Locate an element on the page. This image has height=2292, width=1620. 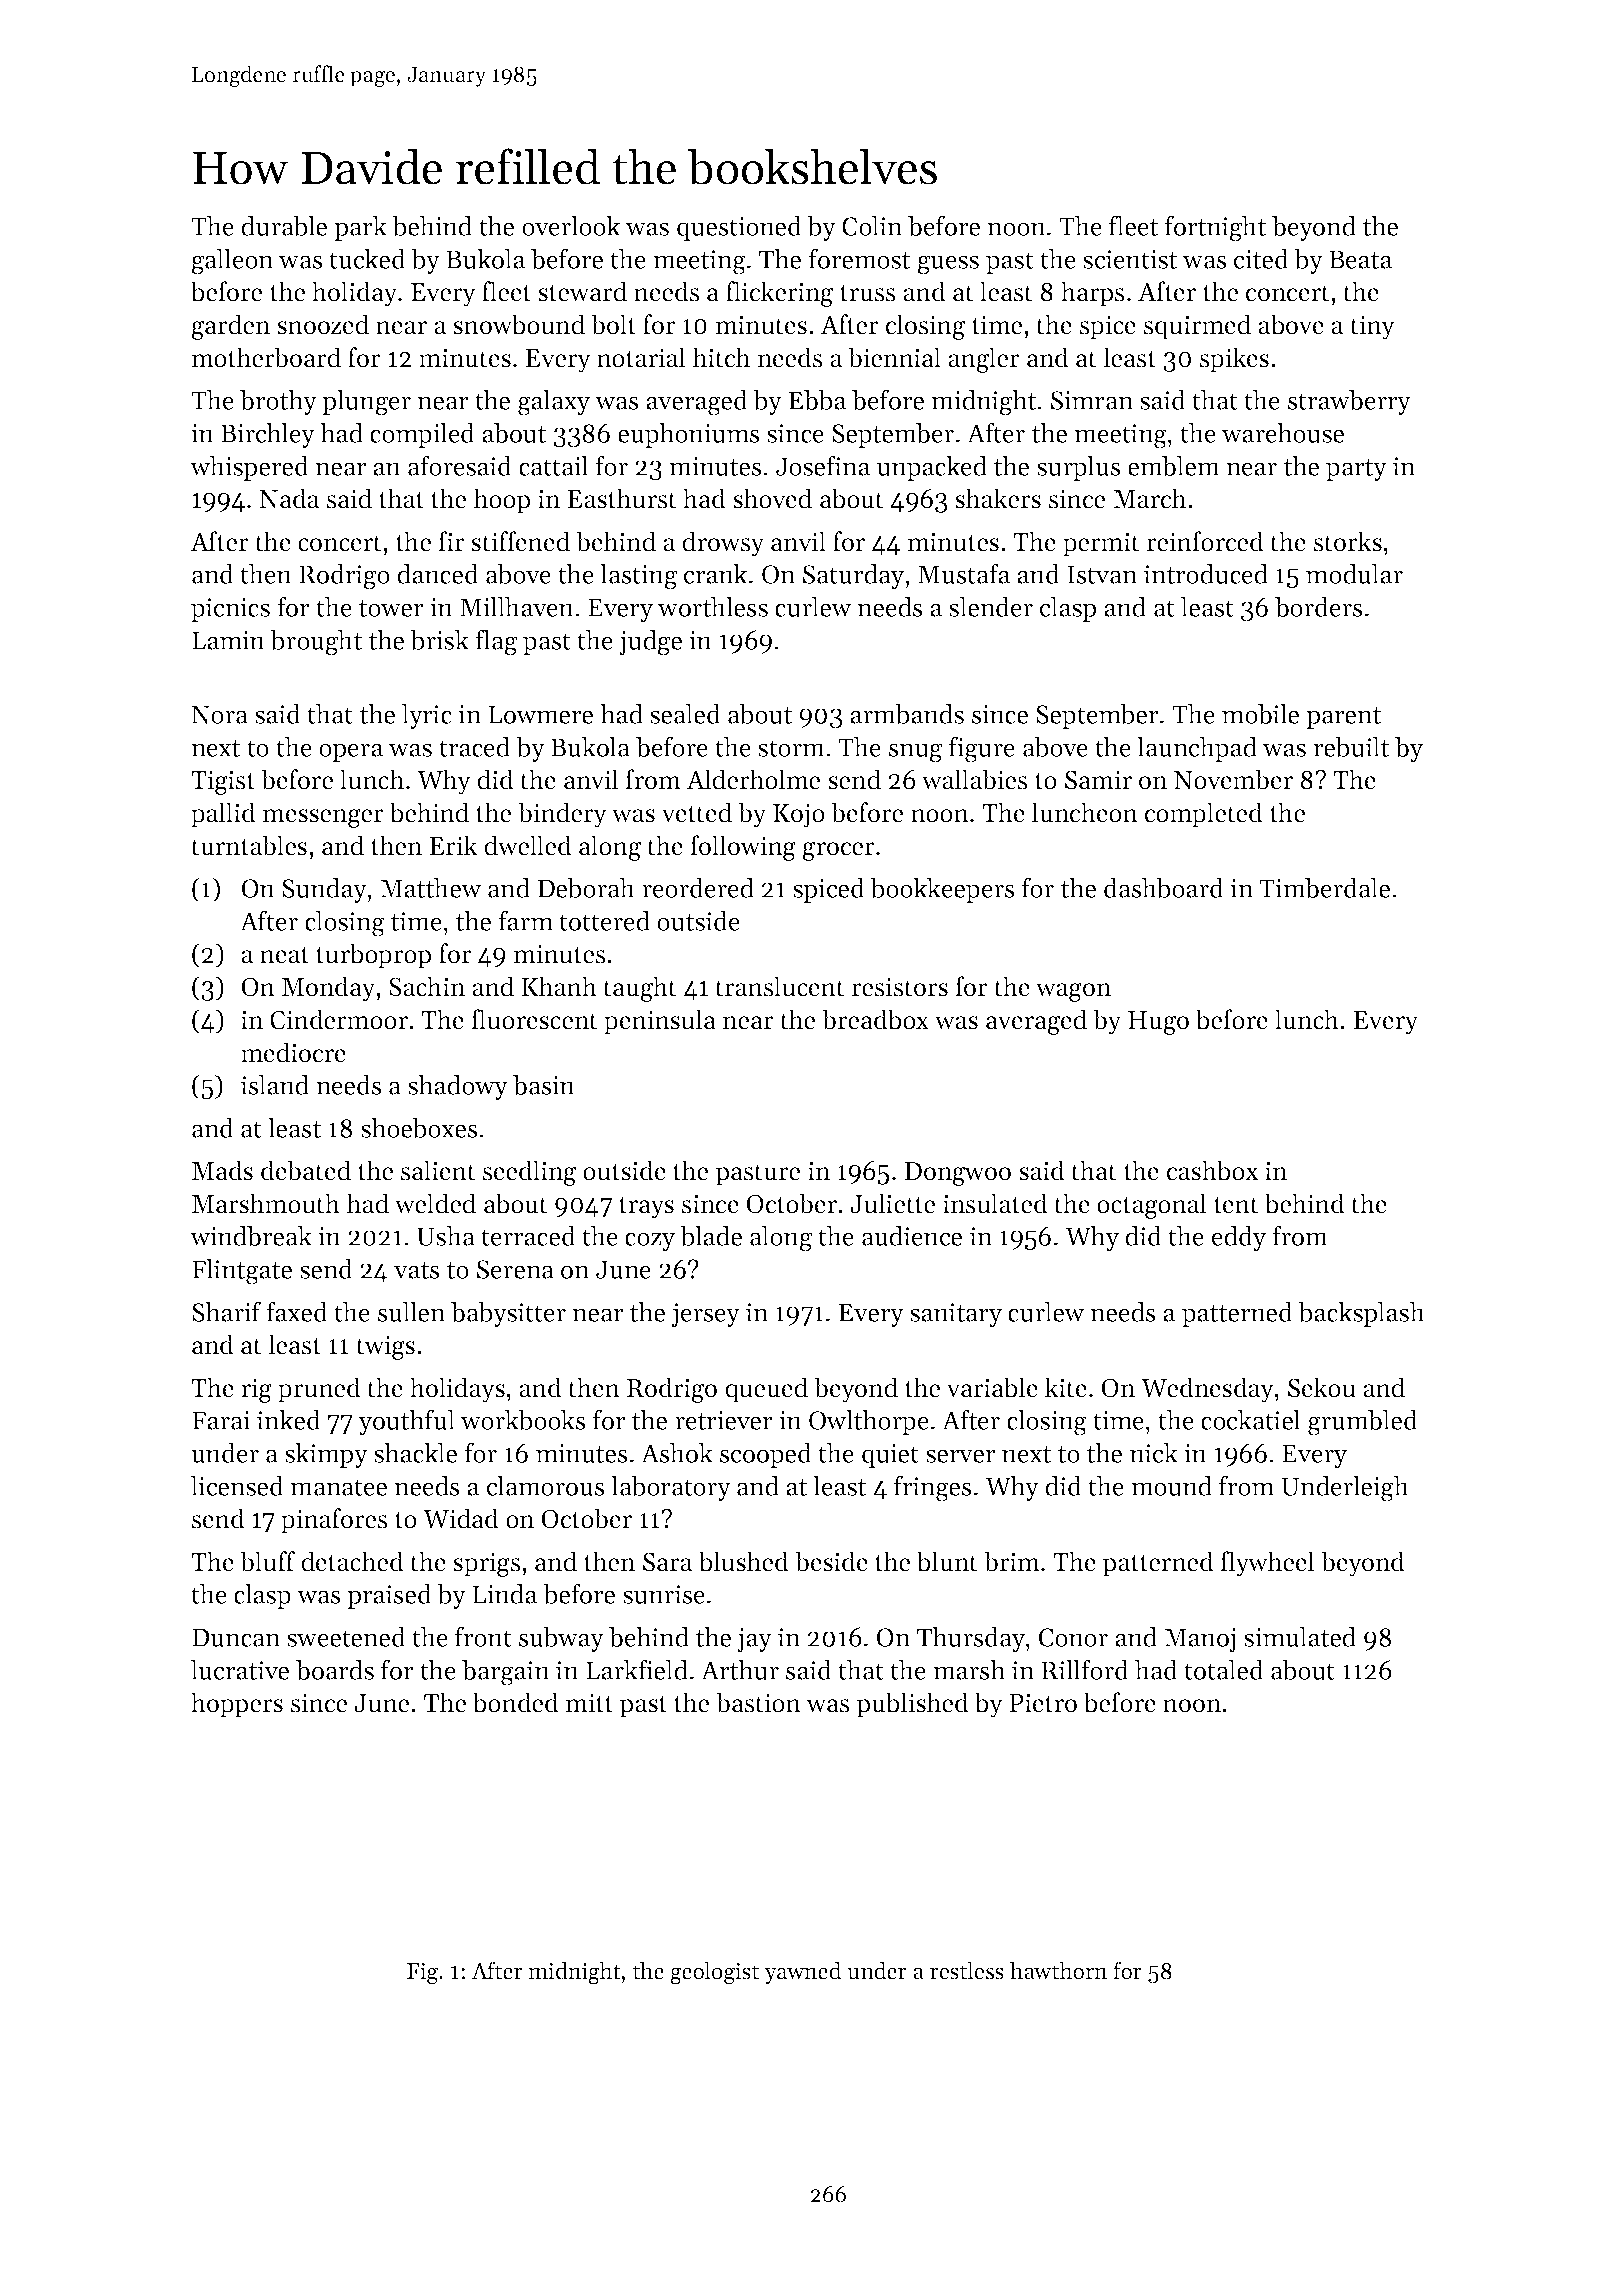
Sachin is located at coordinates (427, 986).
